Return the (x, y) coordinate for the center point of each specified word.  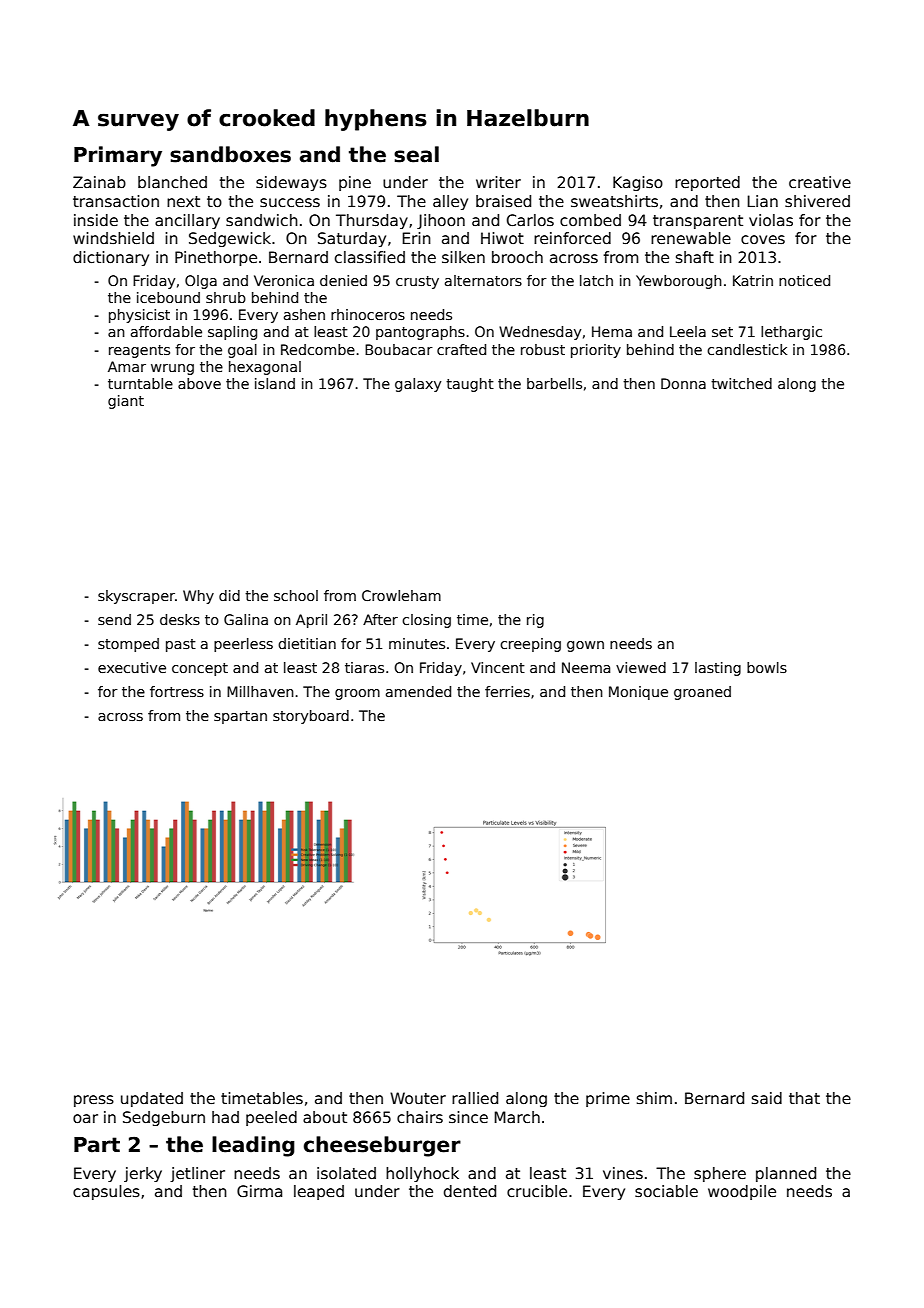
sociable (666, 1191)
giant (126, 402)
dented (470, 1191)
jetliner (197, 1174)
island (275, 383)
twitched (741, 383)
